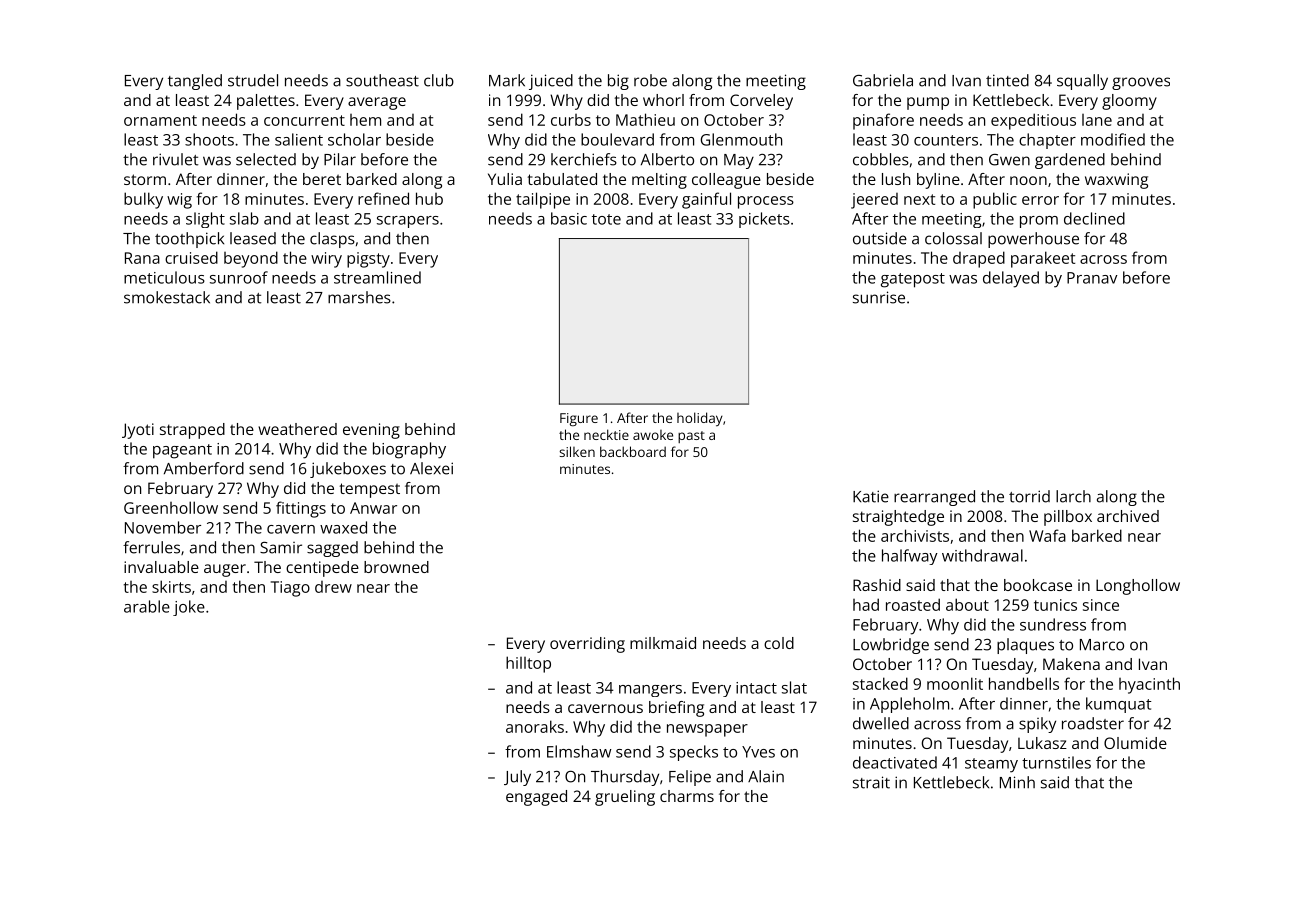 This image has width=1308, height=924. Describe the element at coordinates (883, 80) in the image. I see `Gabriela` at that location.
